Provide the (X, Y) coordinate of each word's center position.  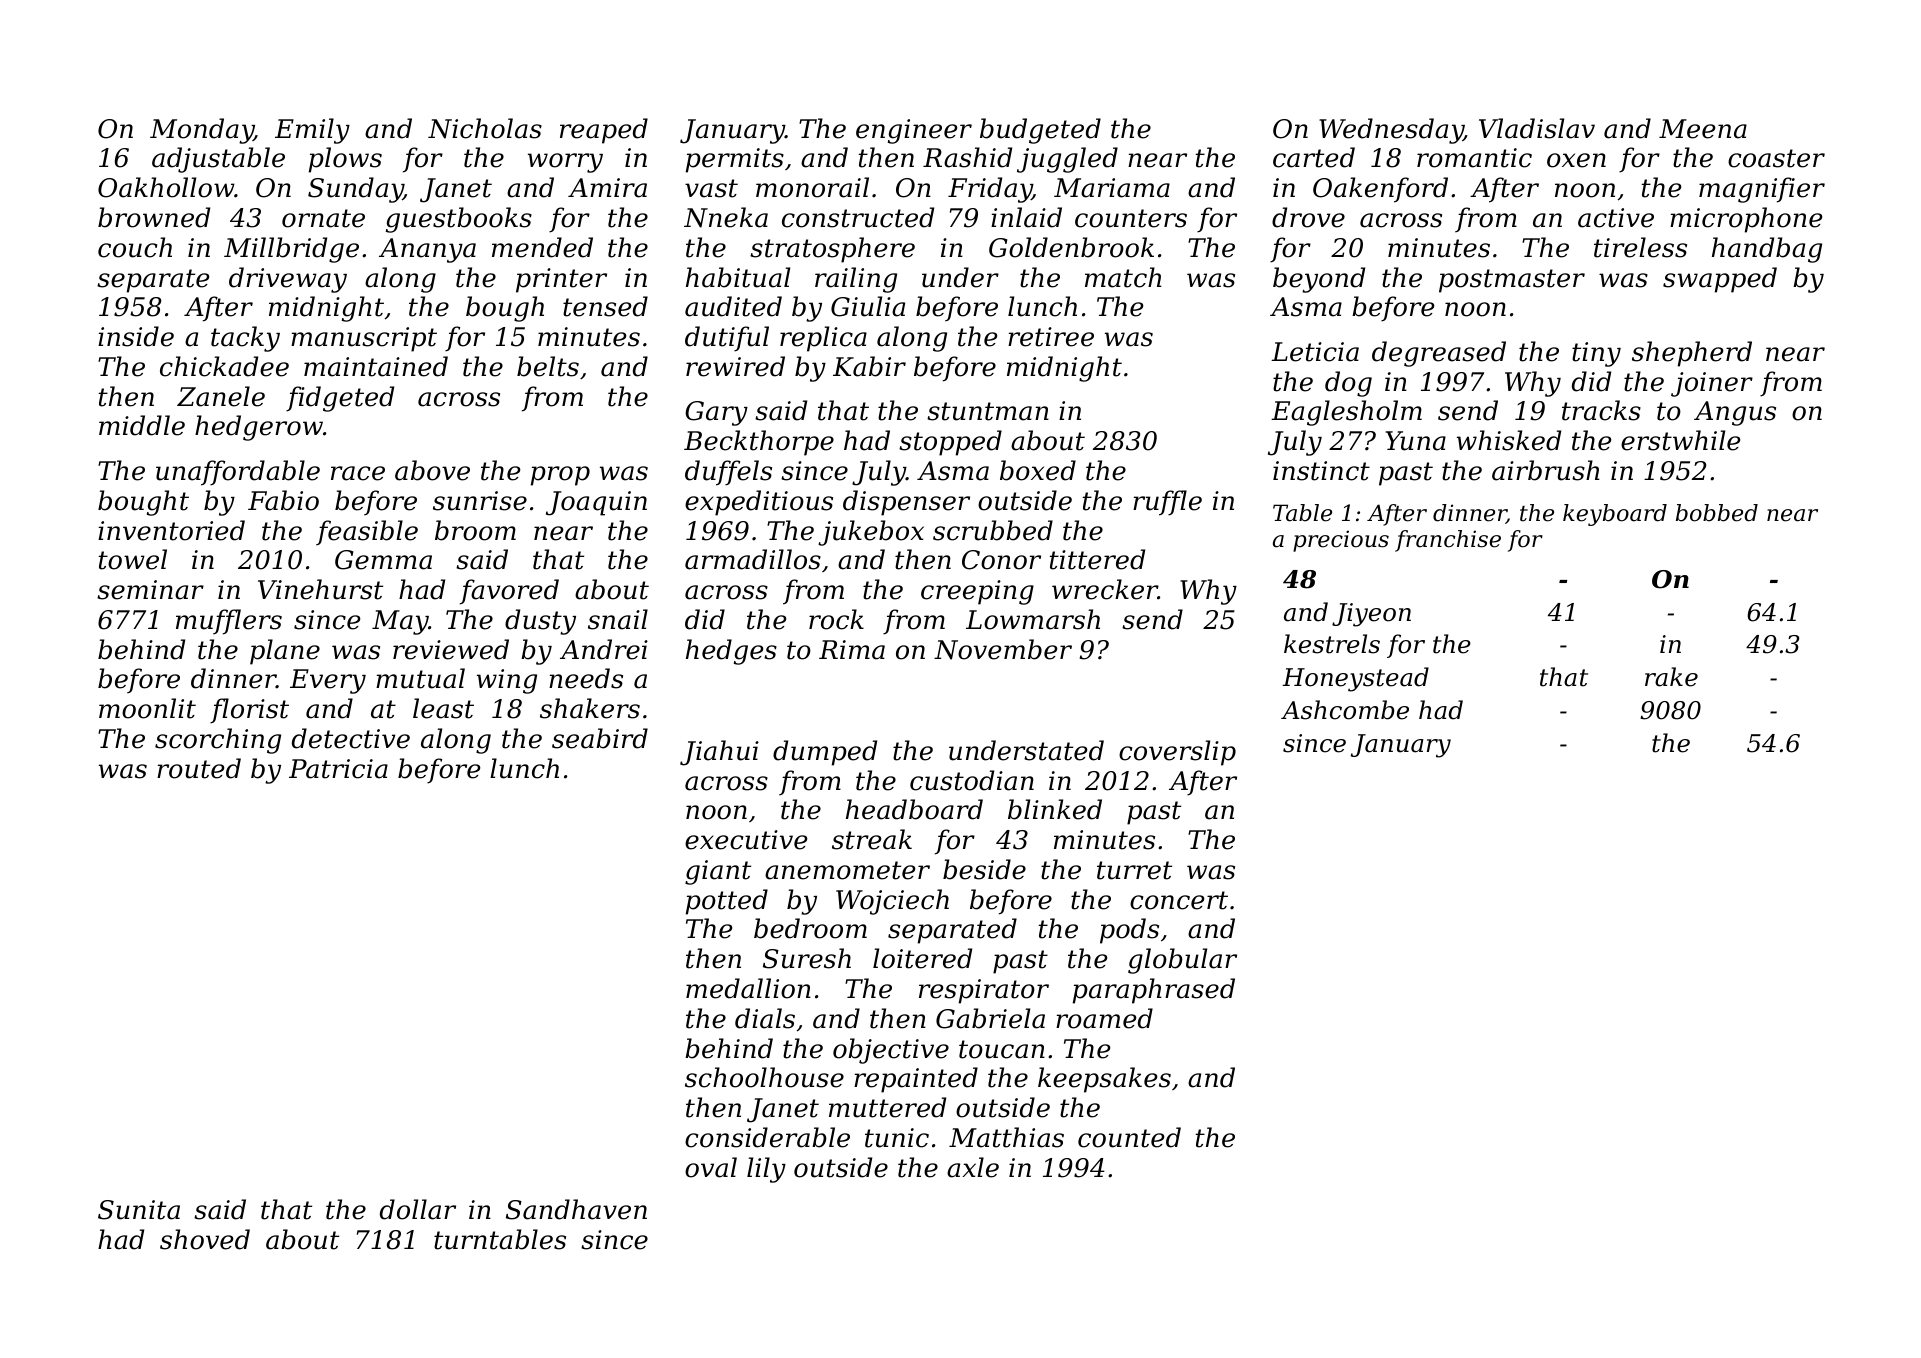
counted (1129, 1137)
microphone (1746, 220)
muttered (887, 1107)
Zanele (221, 396)
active (1616, 218)
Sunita (139, 1210)
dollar (418, 1209)
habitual (738, 277)
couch (135, 247)
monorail (812, 187)
